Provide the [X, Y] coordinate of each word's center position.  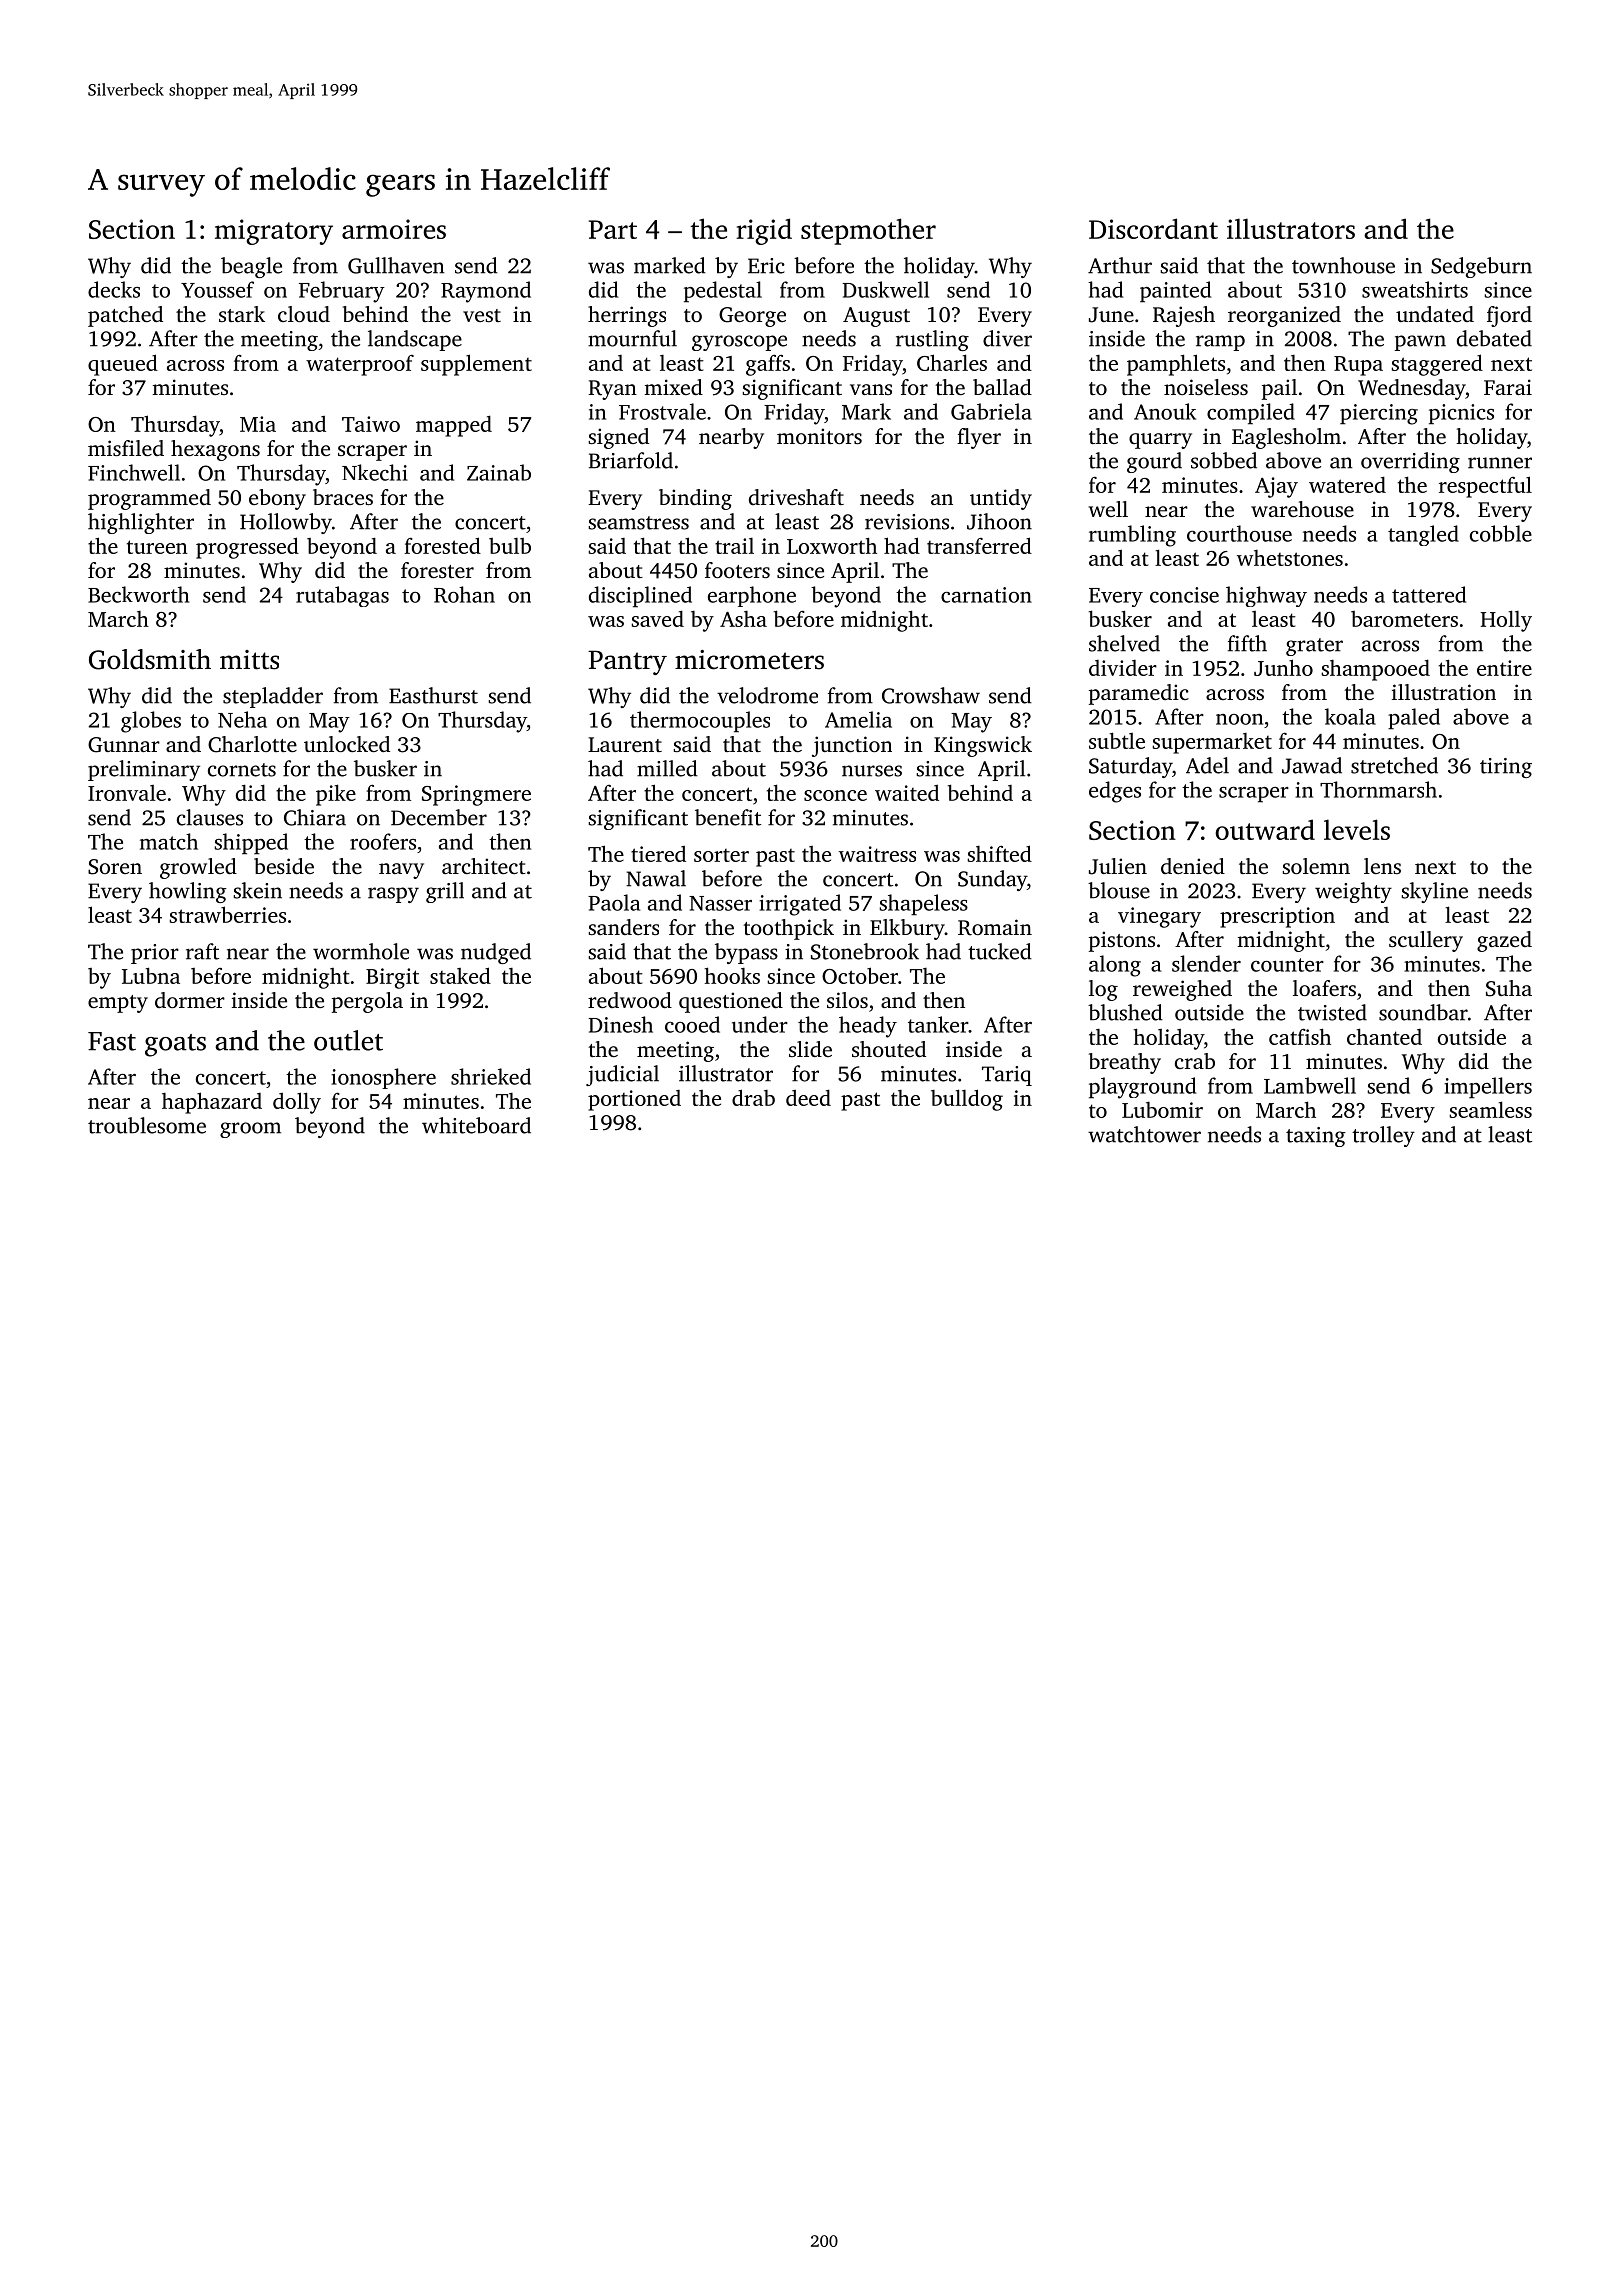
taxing [1316, 1137]
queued [123, 365]
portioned [634, 1100]
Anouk [1165, 411]
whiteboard [476, 1125]
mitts [249, 660]
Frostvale [662, 411]
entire [1504, 668]
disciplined [640, 597]
